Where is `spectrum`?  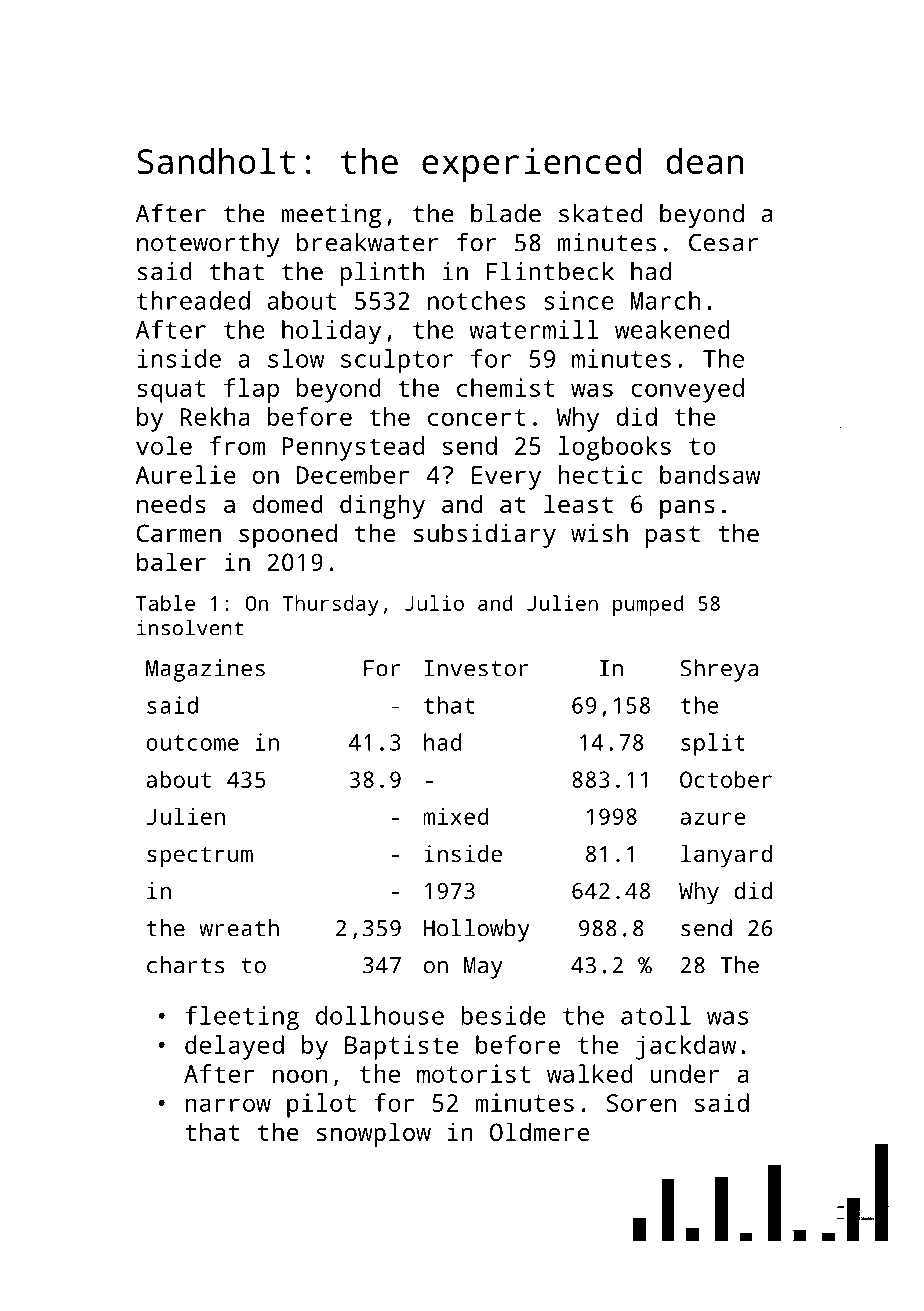 spectrum is located at coordinates (200, 857).
